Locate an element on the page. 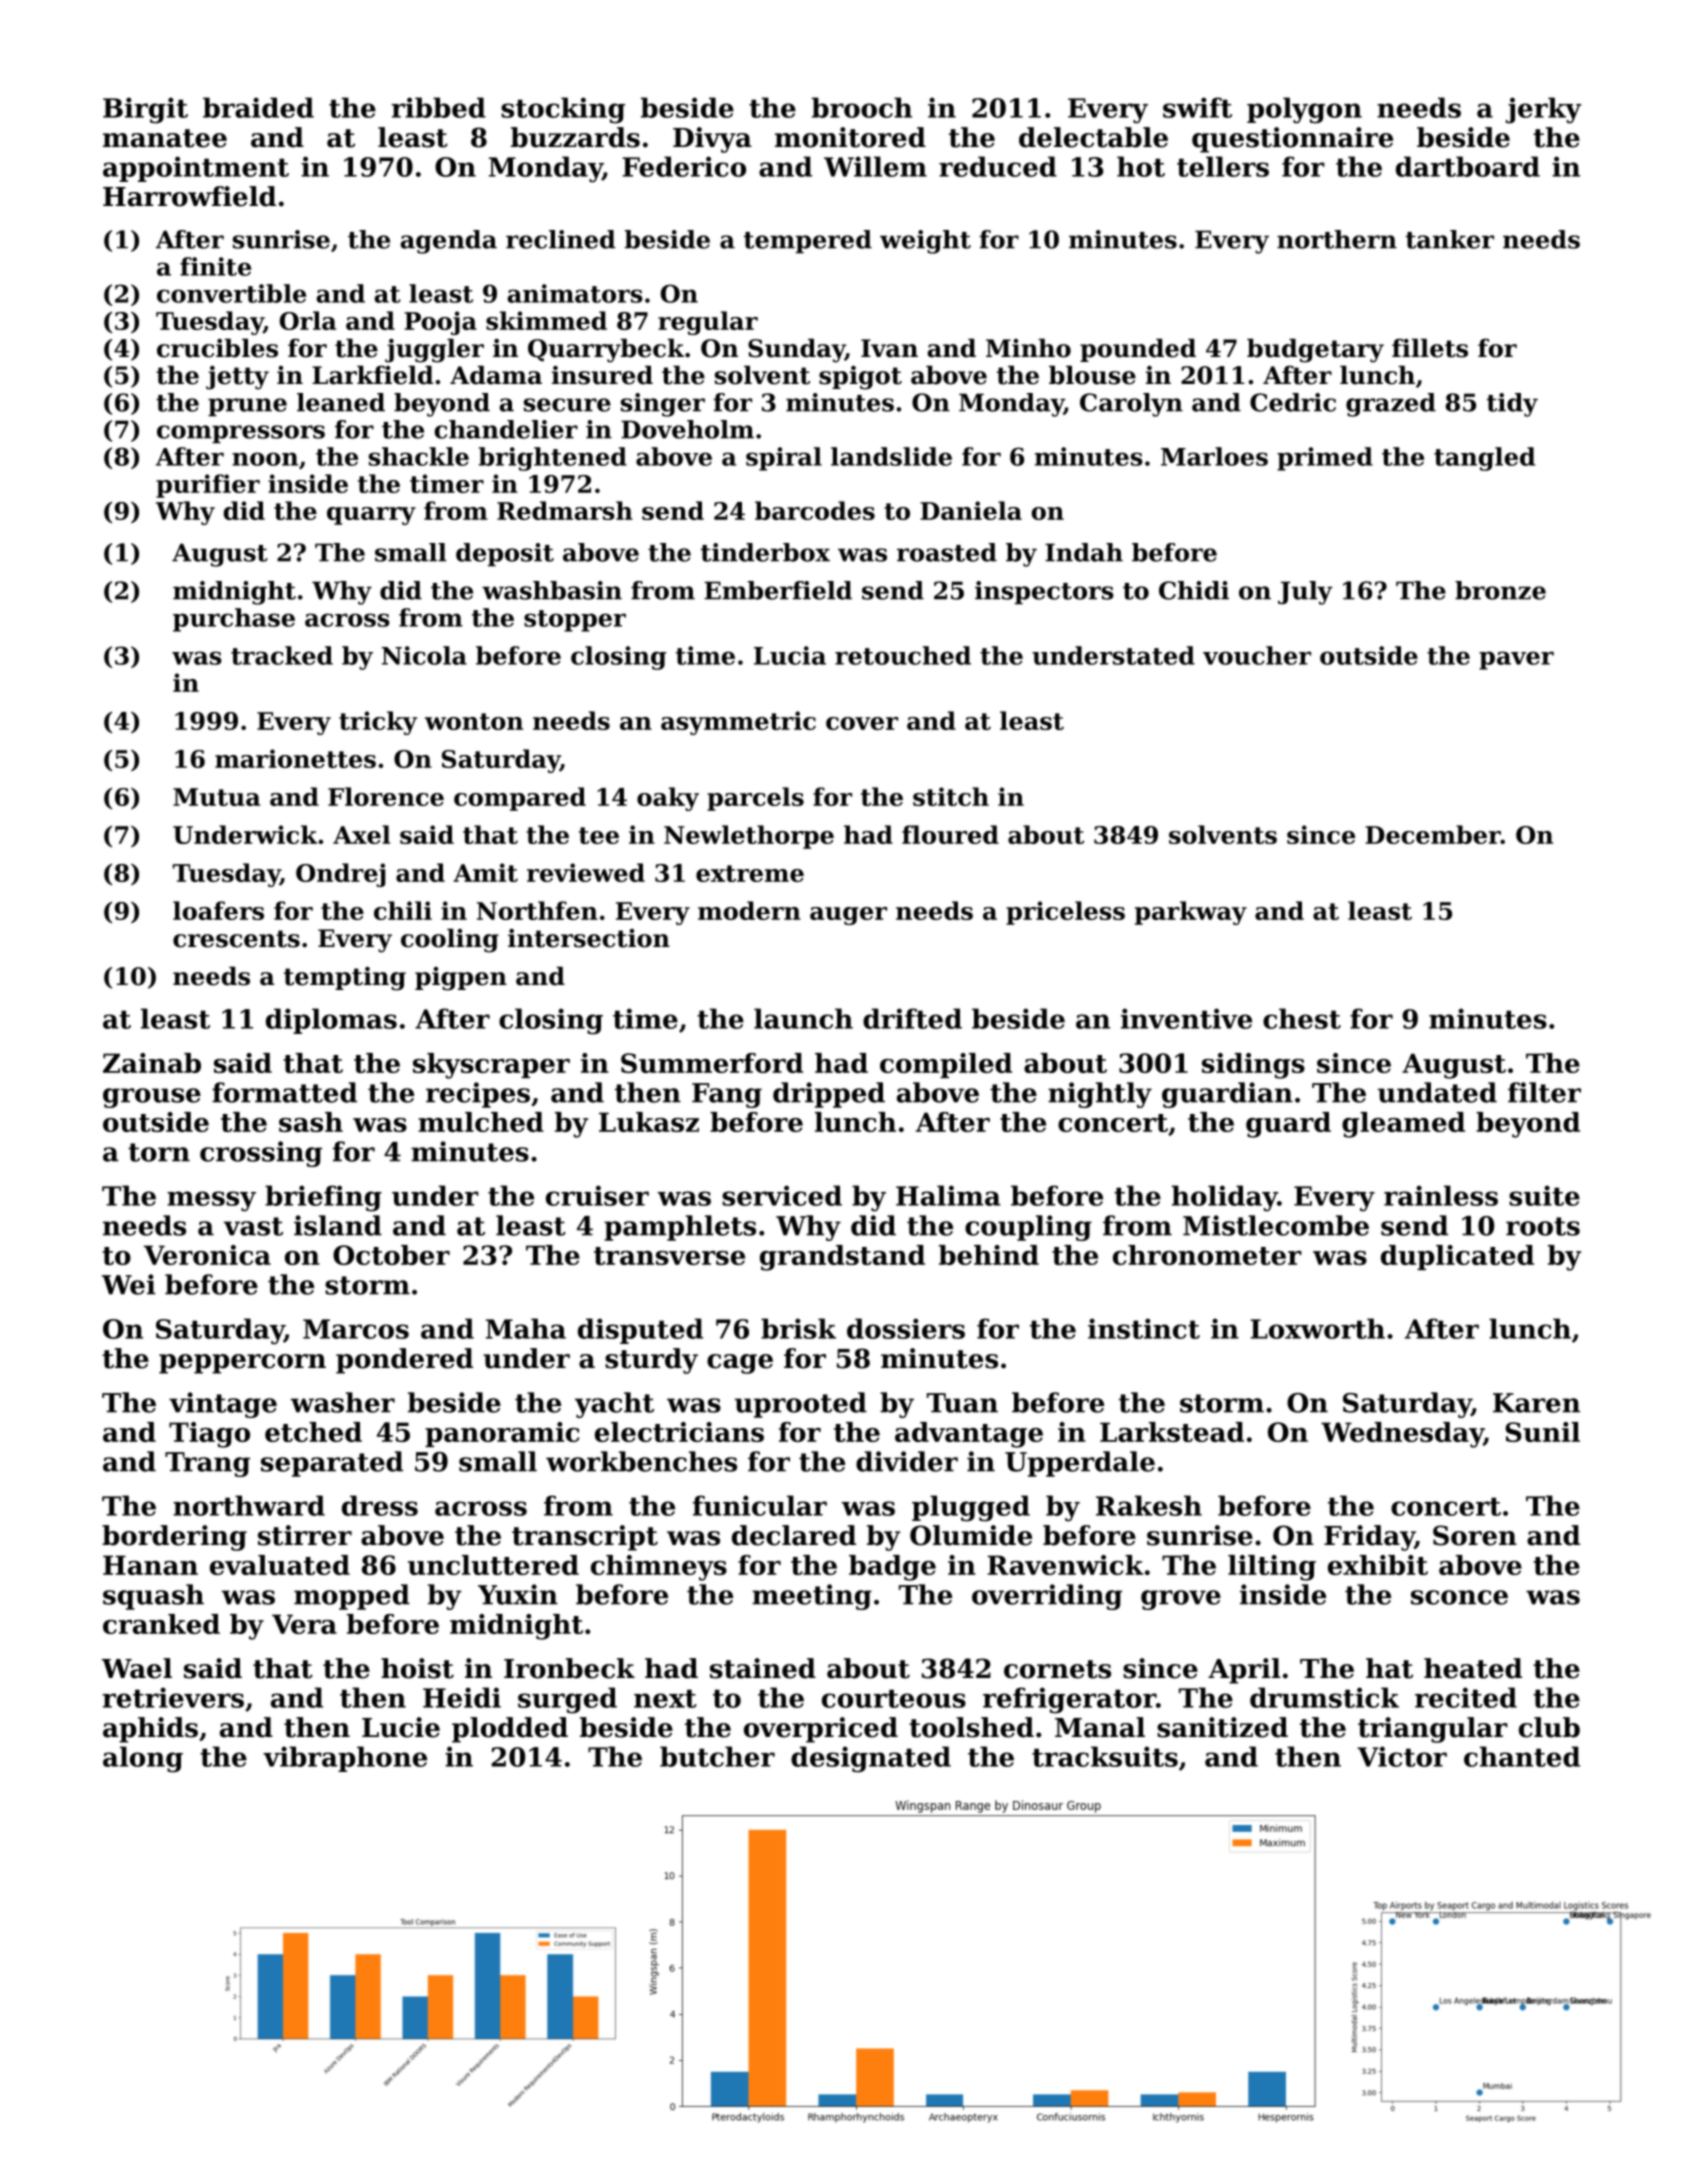 The height and width of the page is (2178, 1683). paver is located at coordinates (1516, 660).
